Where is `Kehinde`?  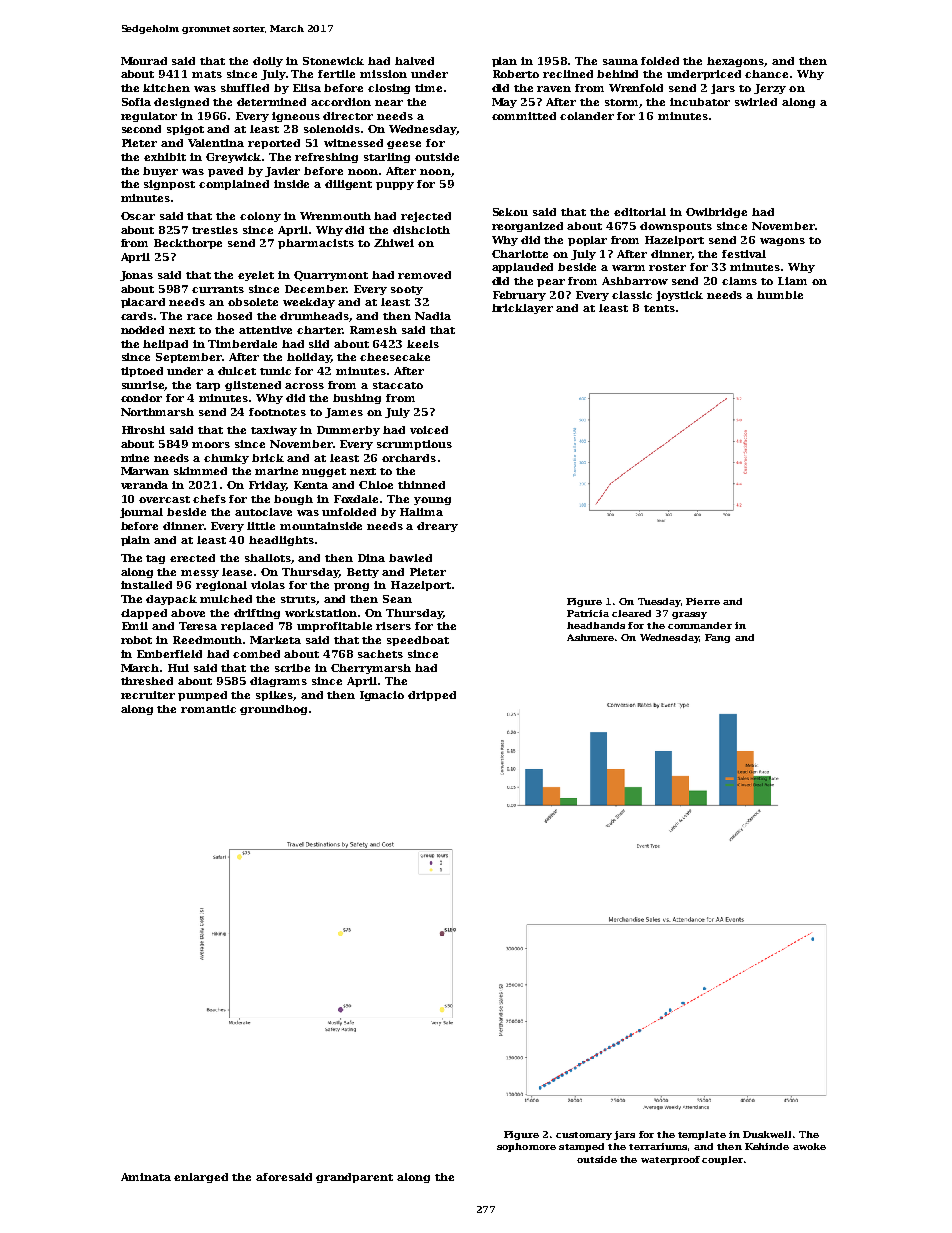
Kehinde is located at coordinates (767, 1146).
